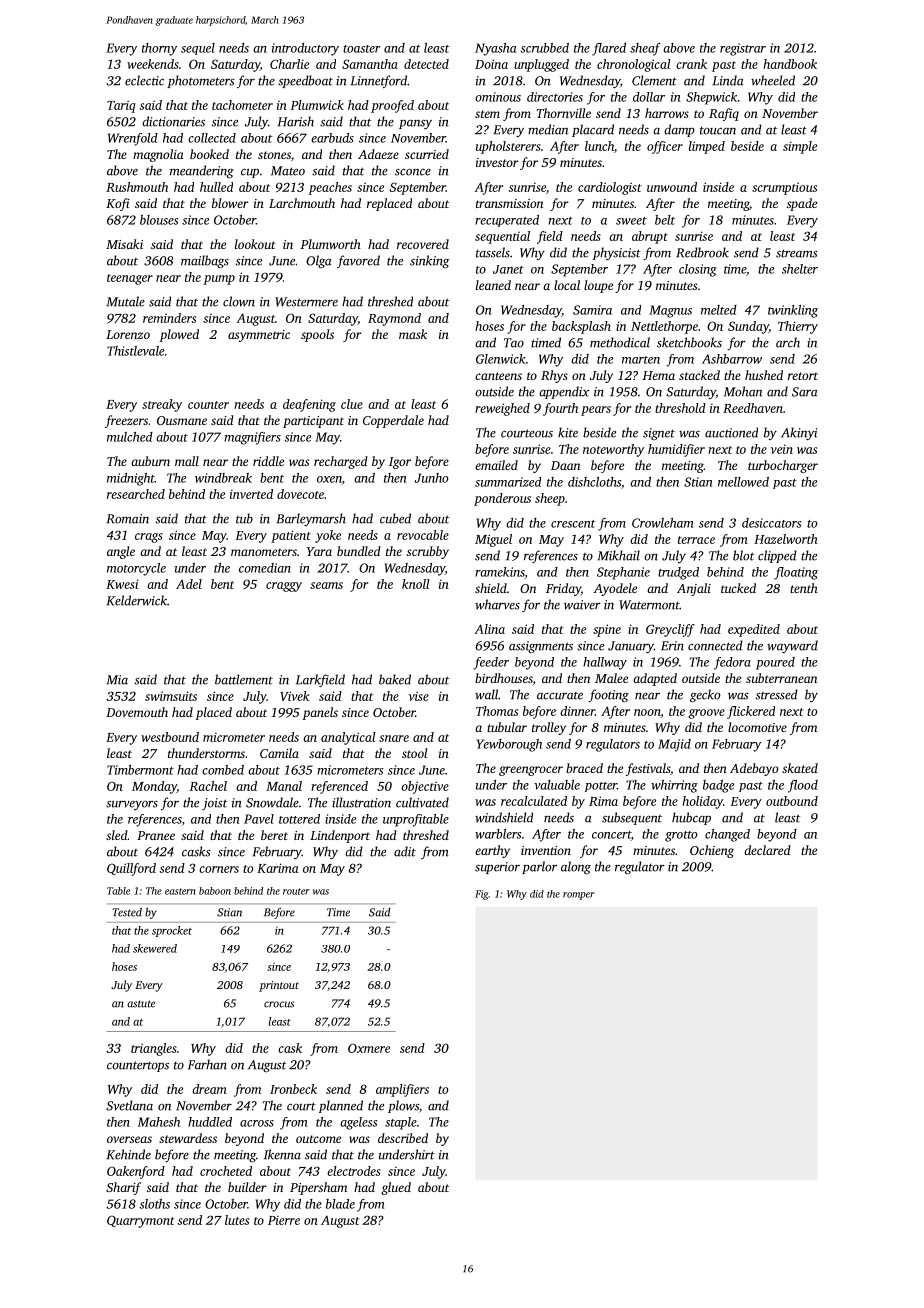 This screenshot has height=1308, width=924. Describe the element at coordinates (305, 49) in the screenshot. I see `introductory` at that location.
